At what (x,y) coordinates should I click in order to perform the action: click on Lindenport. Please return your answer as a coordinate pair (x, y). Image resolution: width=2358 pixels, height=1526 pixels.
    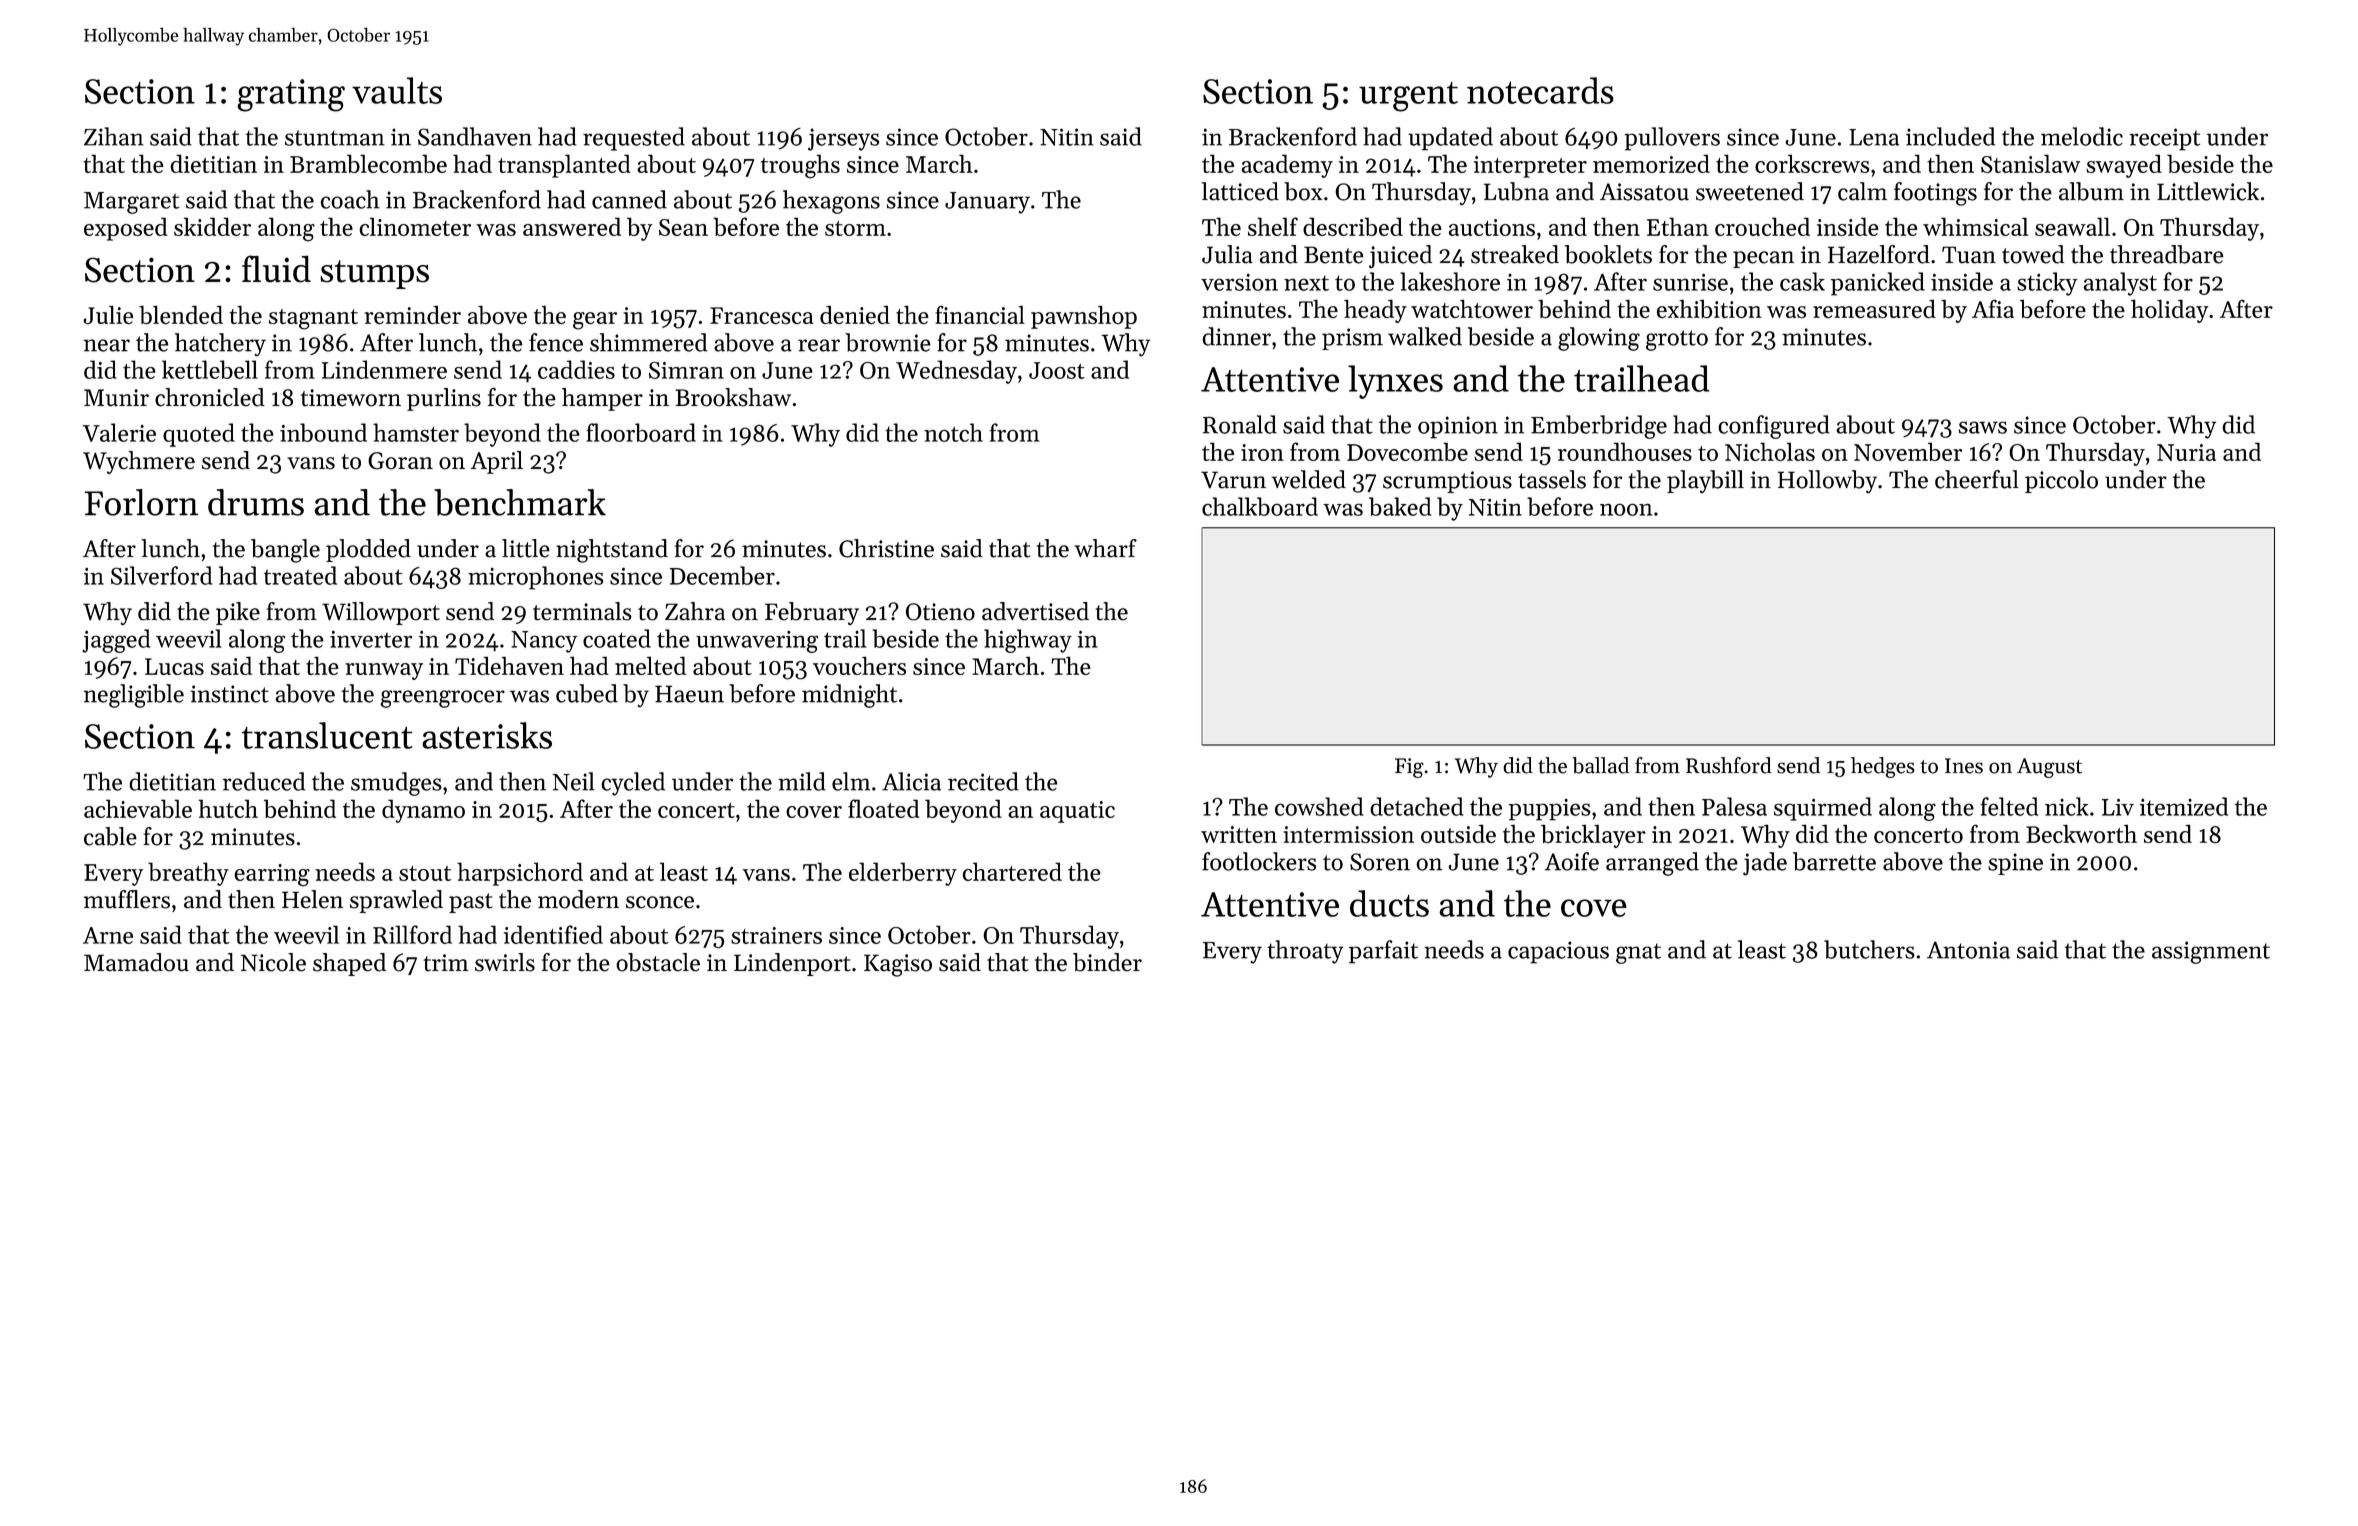
    Looking at the image, I should click on (792, 964).
